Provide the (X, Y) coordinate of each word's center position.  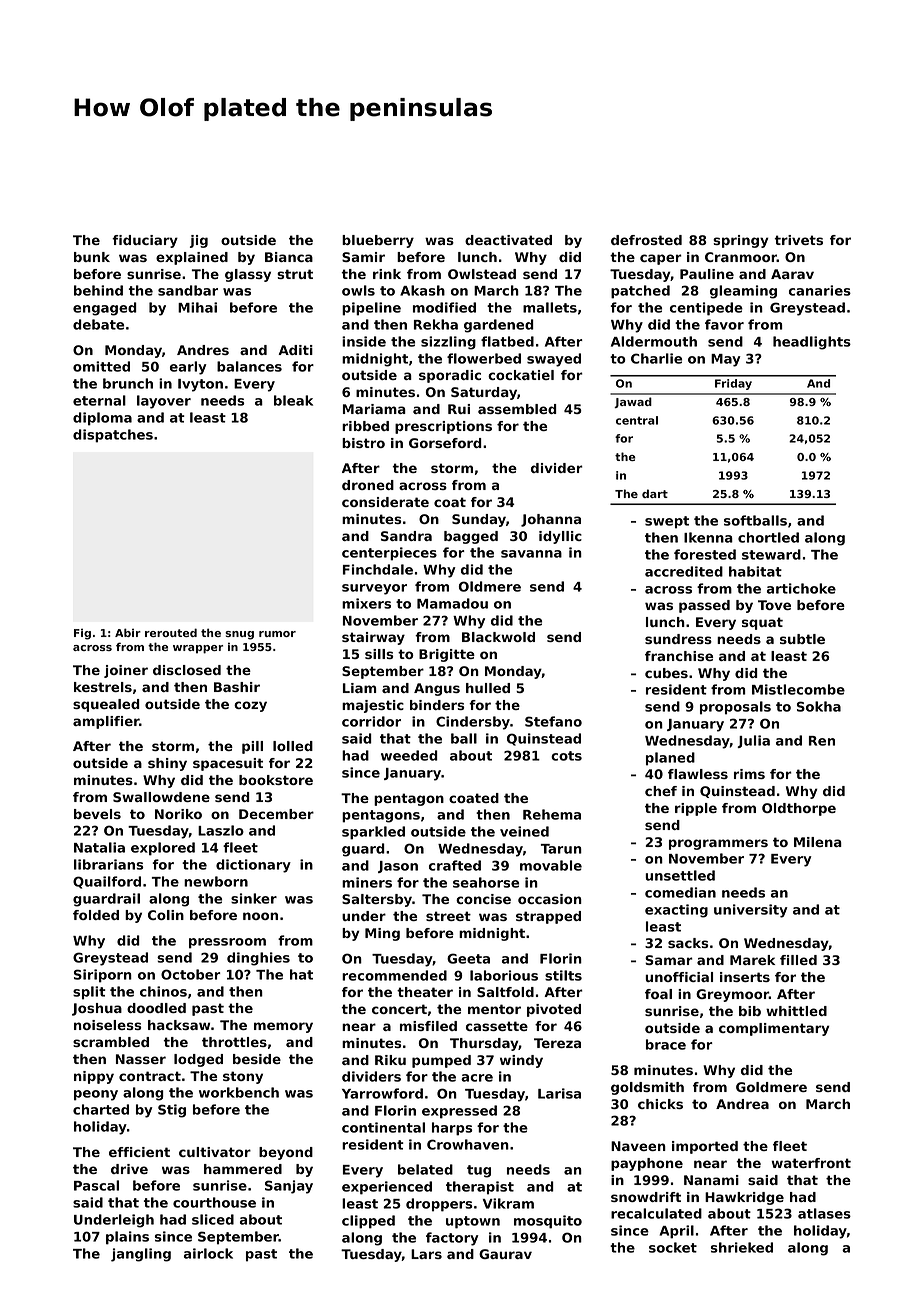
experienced (387, 1188)
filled (798, 960)
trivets (798, 240)
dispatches (113, 436)
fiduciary (145, 241)
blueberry (378, 241)
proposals (735, 708)
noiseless (107, 1025)
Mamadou (452, 603)
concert (399, 1009)
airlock (208, 1253)
